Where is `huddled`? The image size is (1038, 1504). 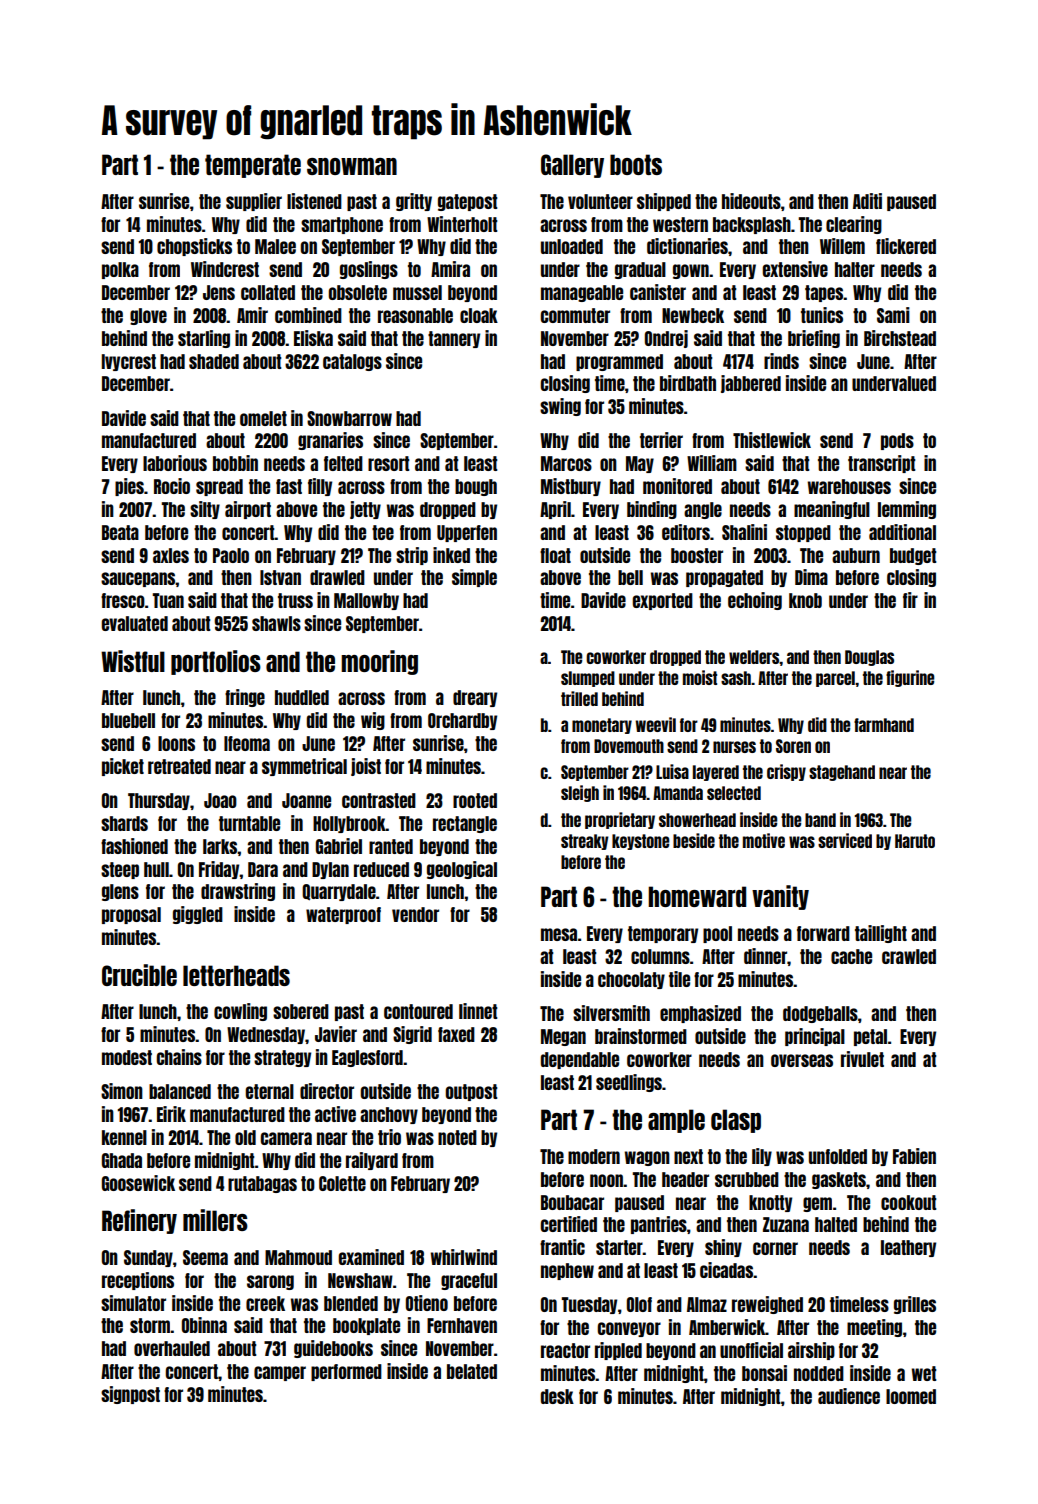 huddled is located at coordinates (302, 697).
